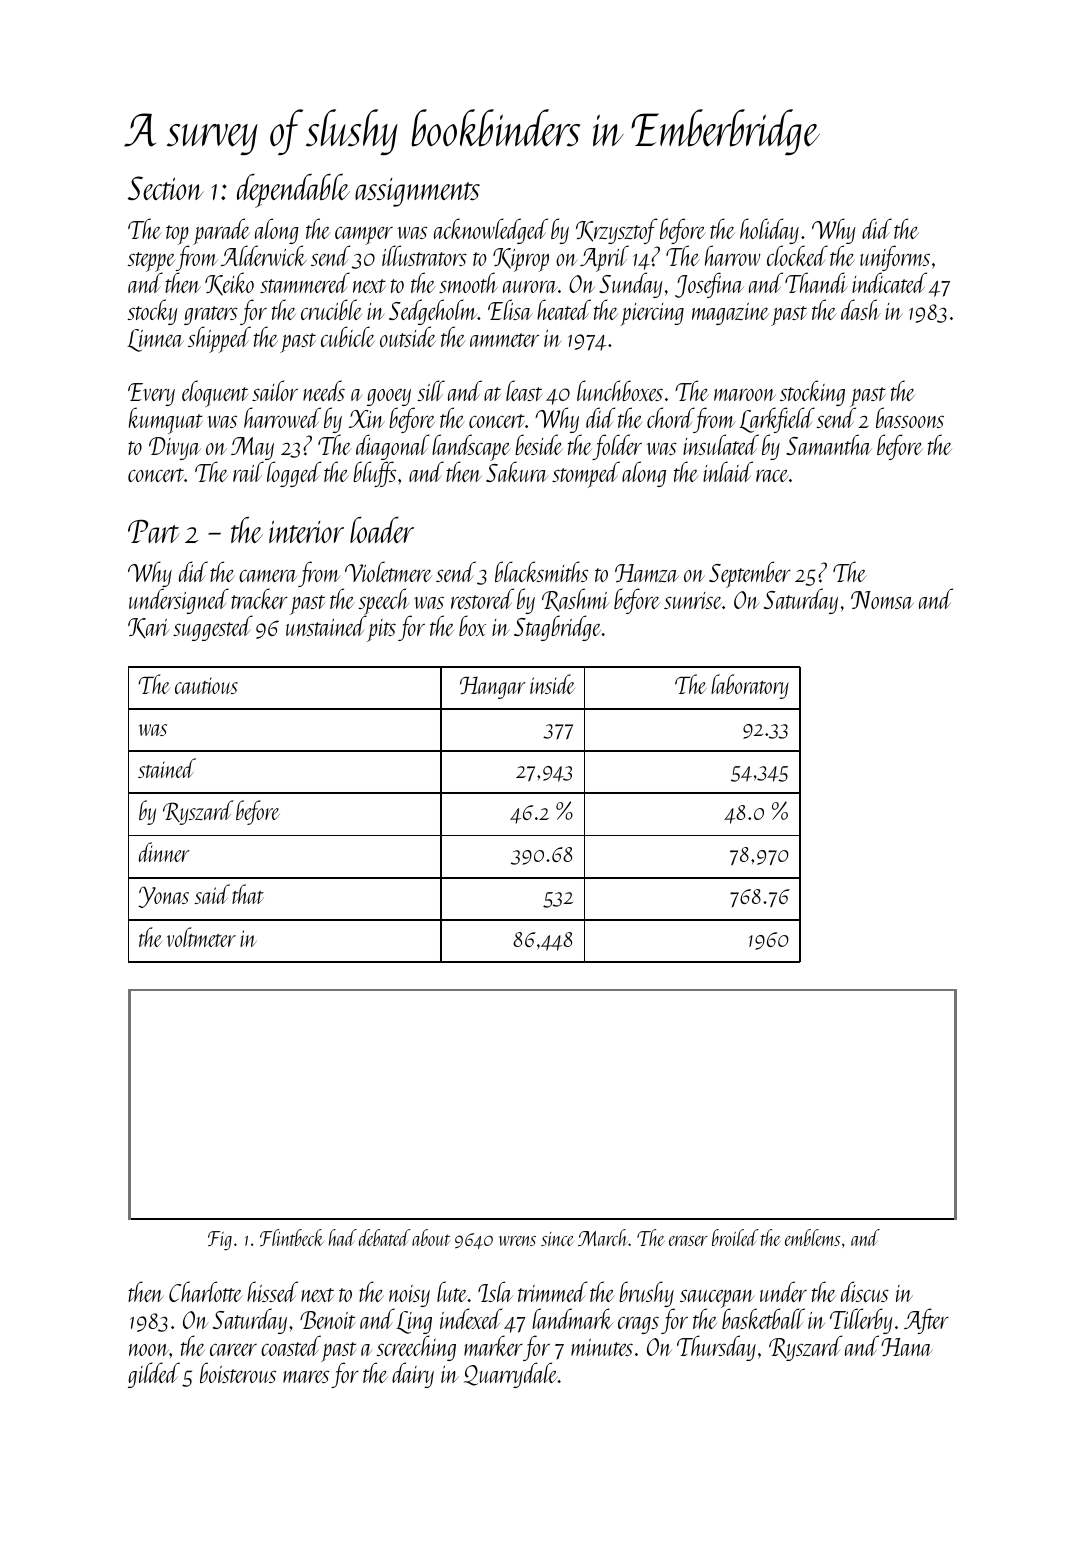  Describe the element at coordinates (882, 600) in the screenshot. I see `Nomsa` at that location.
